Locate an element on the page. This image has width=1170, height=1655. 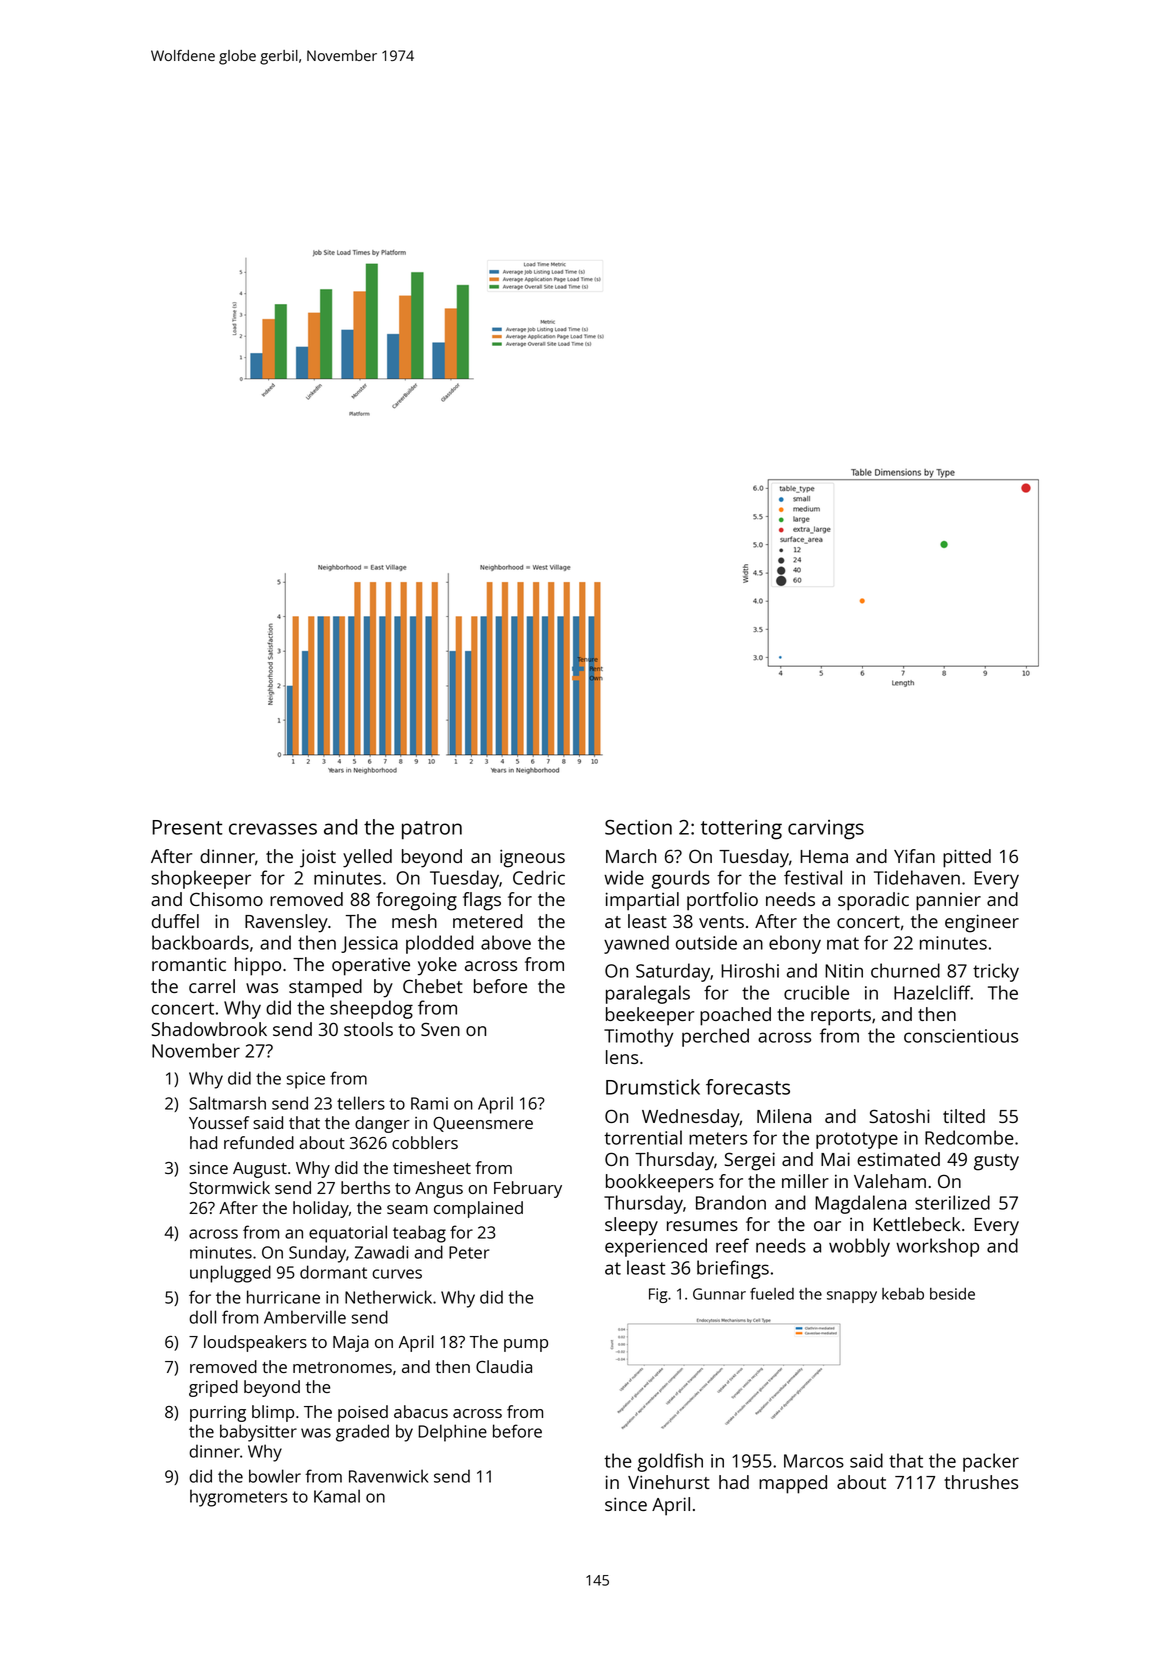
refunded is located at coordinates (259, 1142).
